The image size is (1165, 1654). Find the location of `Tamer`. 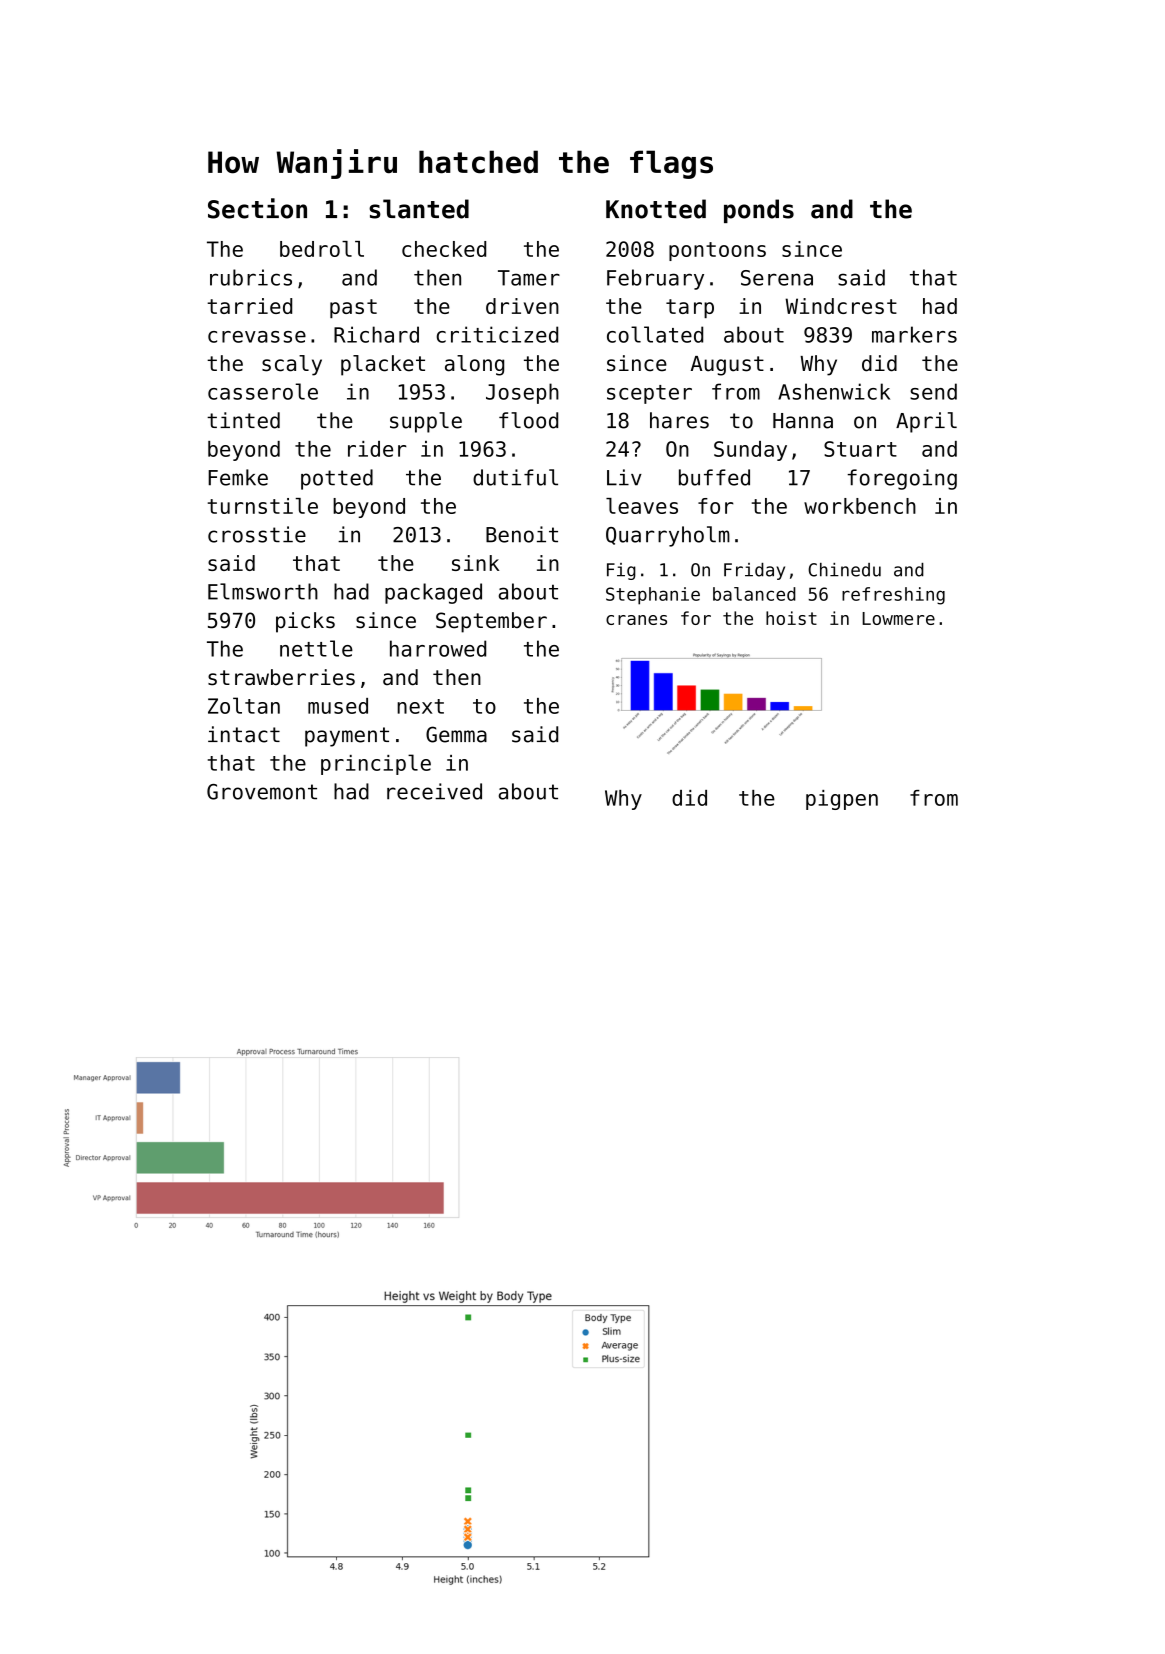

Tamer is located at coordinates (529, 278).
